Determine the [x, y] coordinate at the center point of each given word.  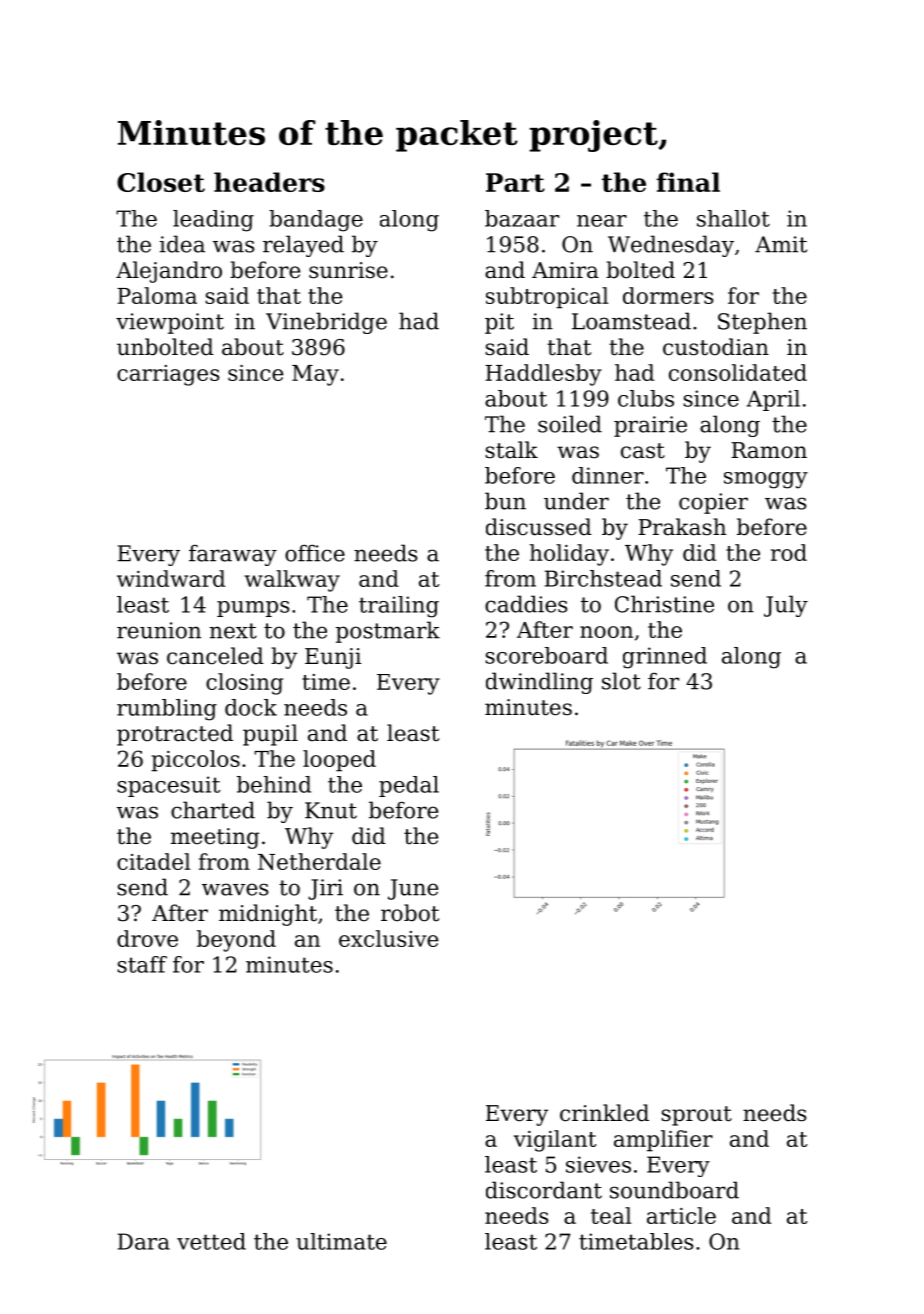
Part [515, 182]
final [688, 182]
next [233, 631]
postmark [388, 632]
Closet [161, 182]
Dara [144, 1241]
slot [621, 681]
